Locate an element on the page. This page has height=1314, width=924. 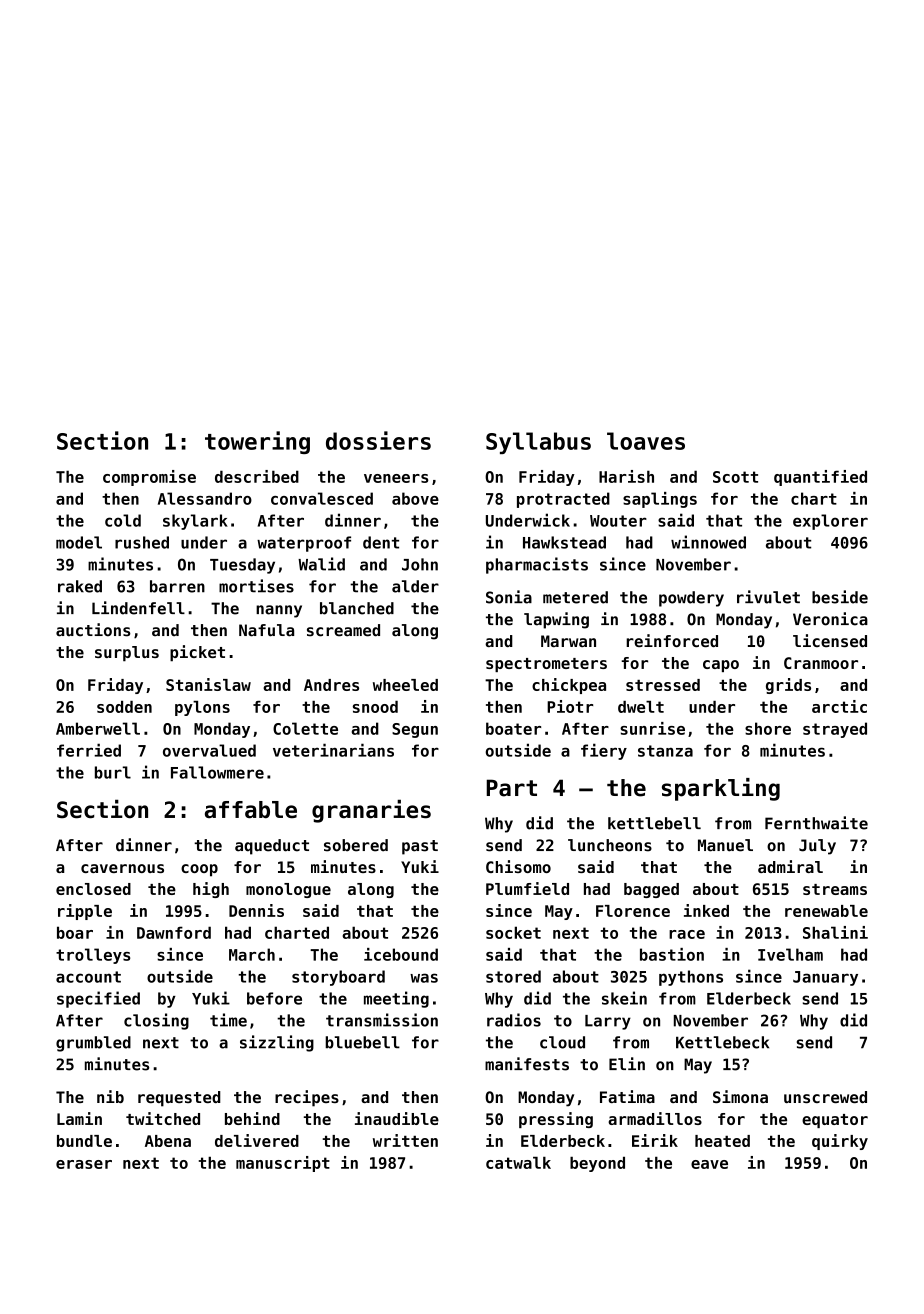
boater is located at coordinates (513, 728).
